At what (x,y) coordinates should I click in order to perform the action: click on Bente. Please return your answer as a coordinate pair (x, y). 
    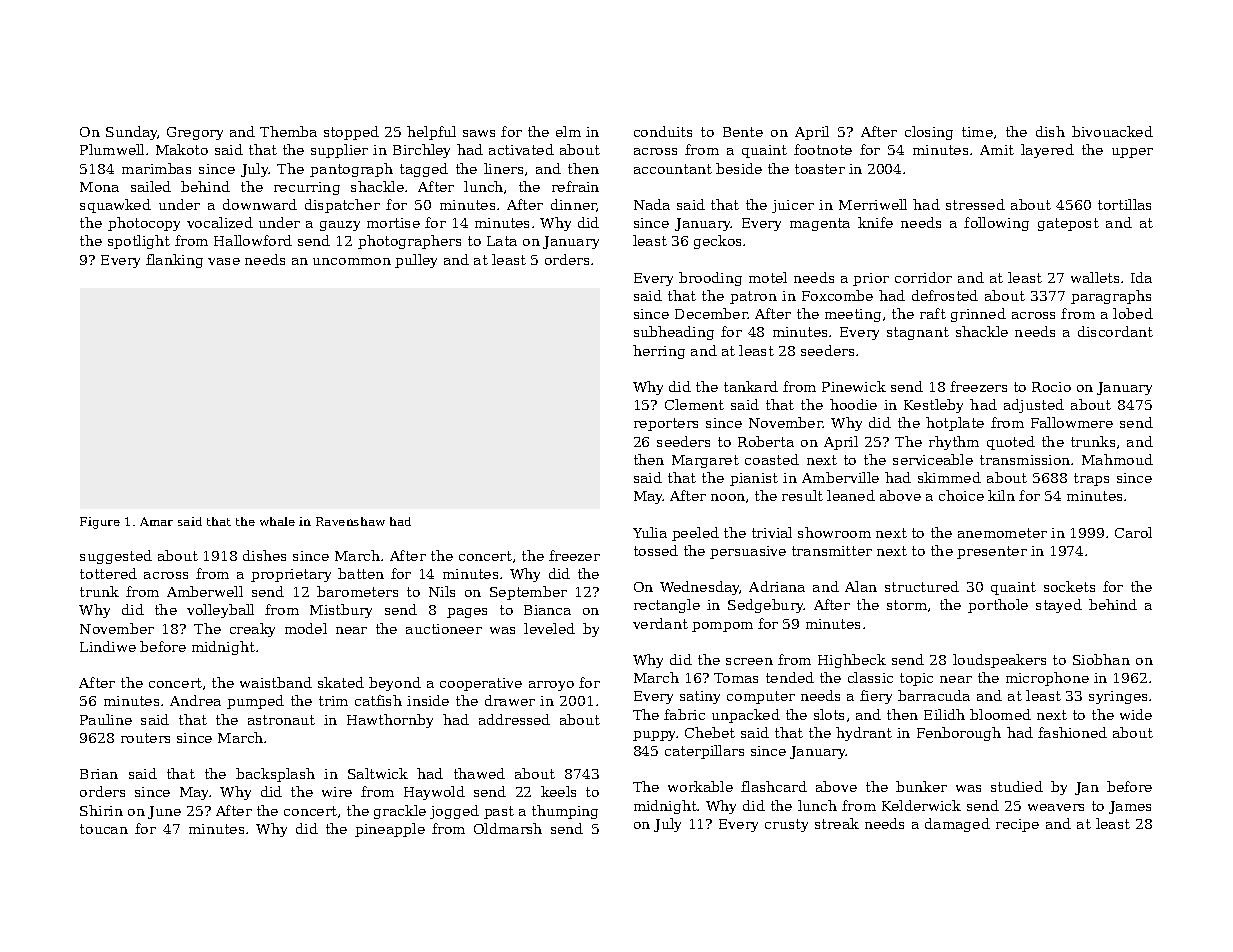
    Looking at the image, I should click on (743, 132).
